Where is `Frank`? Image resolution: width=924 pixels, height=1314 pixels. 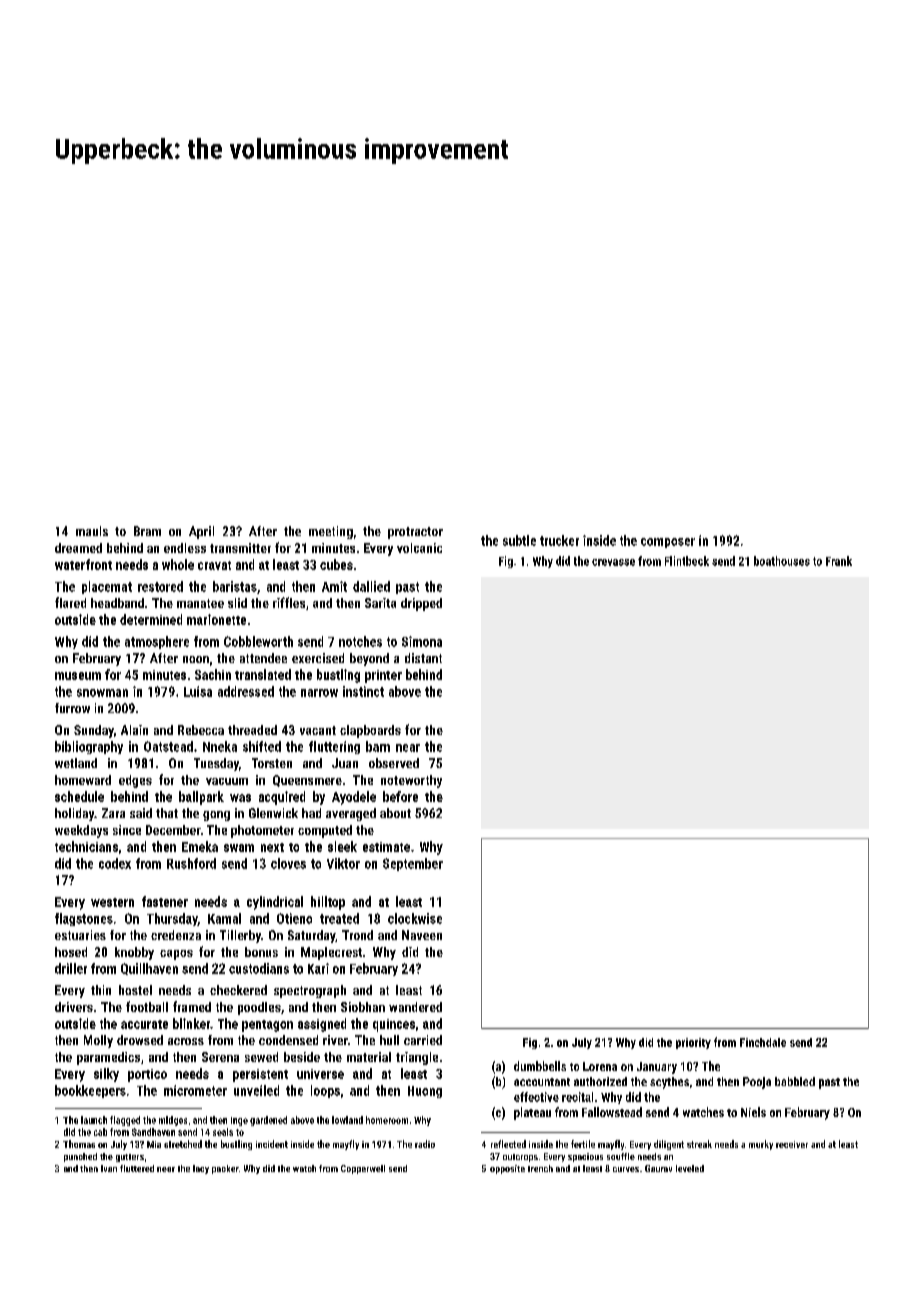
Frank is located at coordinates (839, 561).
